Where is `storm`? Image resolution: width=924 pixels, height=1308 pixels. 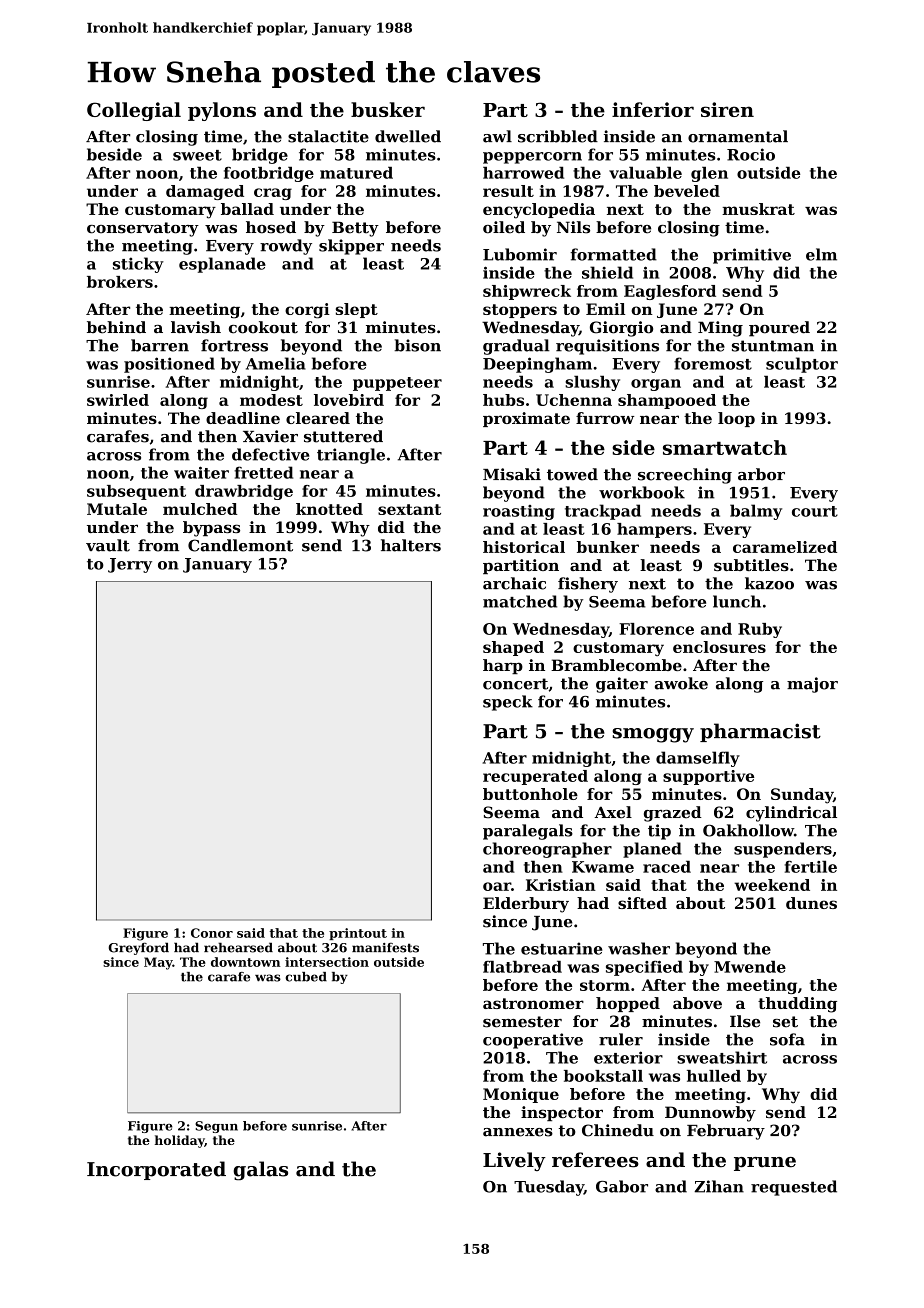
storm is located at coordinates (605, 985).
